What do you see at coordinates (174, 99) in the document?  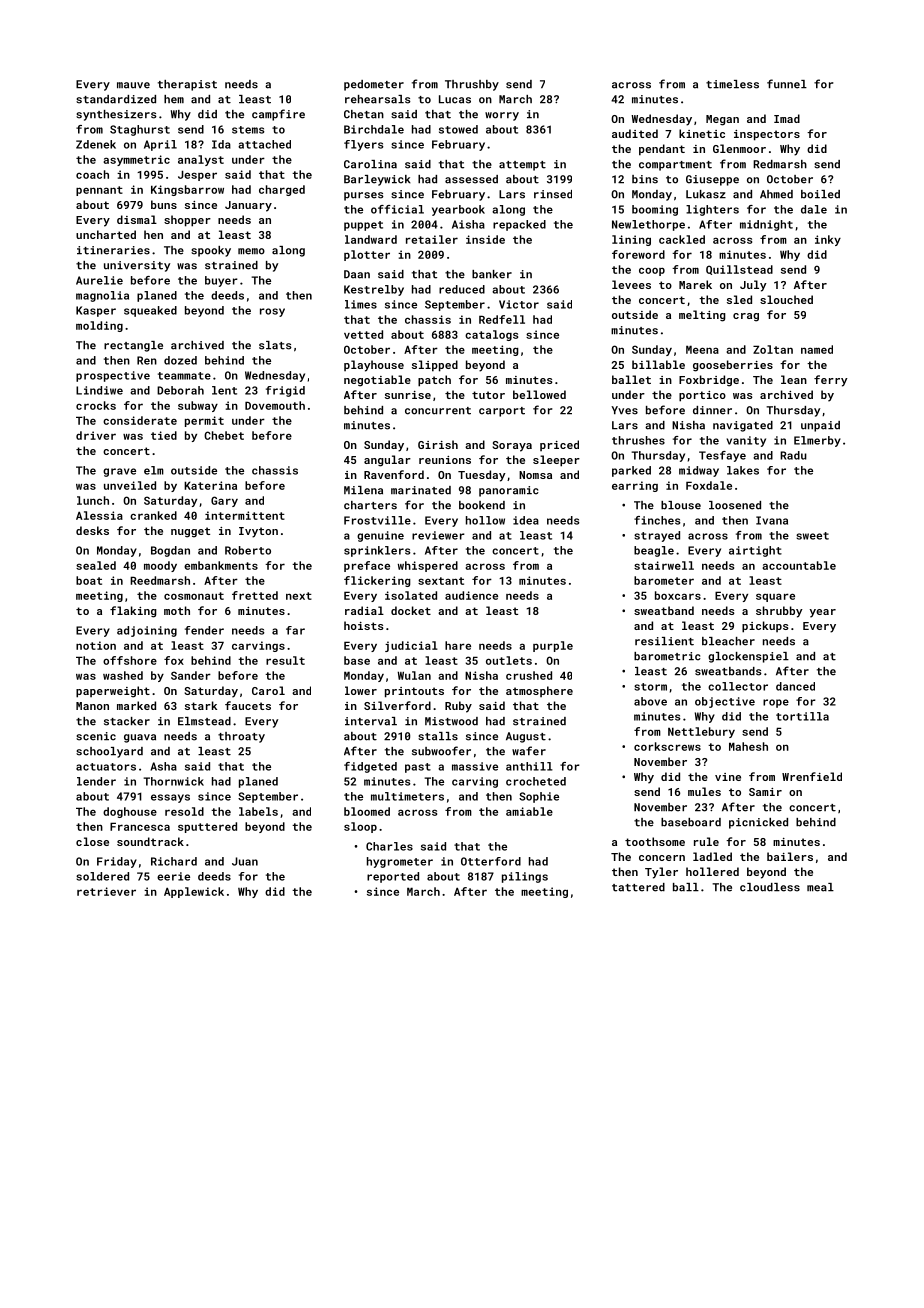 I see `hem` at bounding box center [174, 99].
